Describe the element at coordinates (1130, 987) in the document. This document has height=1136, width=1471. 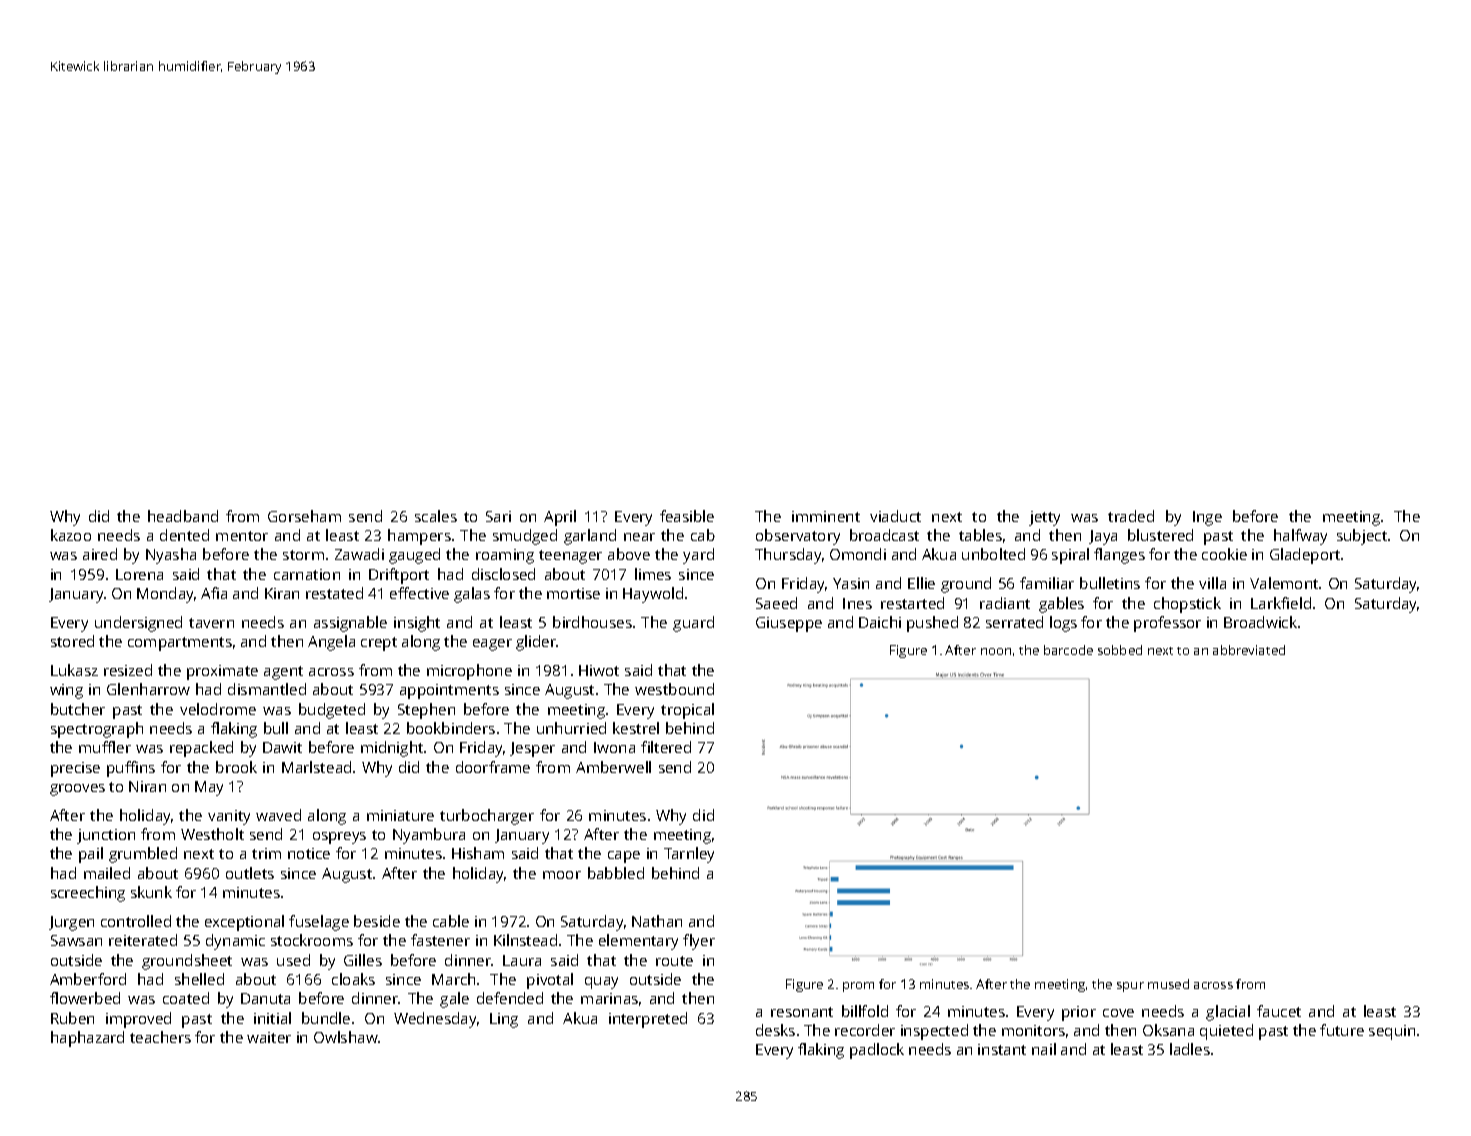
I see `spur` at that location.
